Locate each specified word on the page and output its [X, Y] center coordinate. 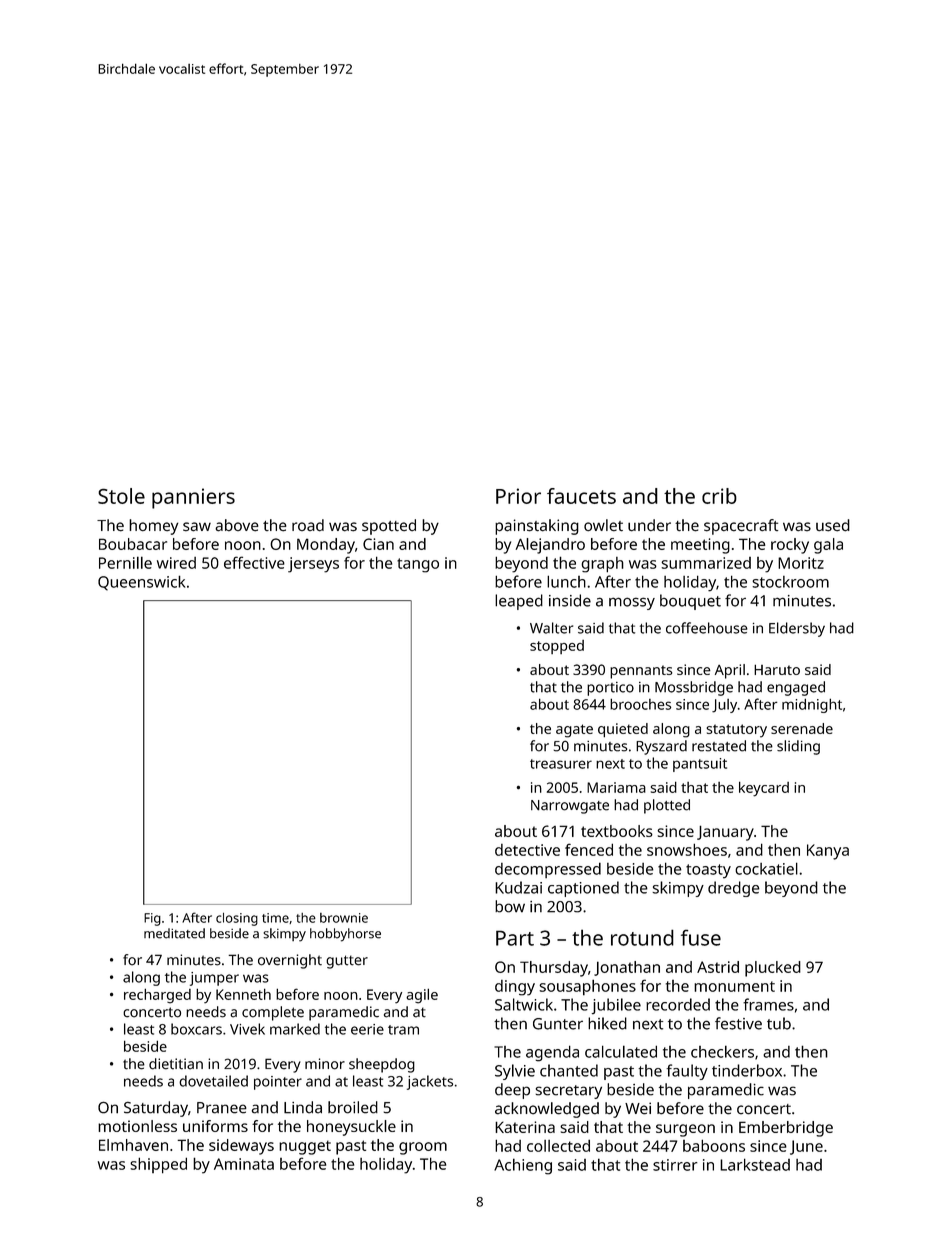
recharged [157, 996]
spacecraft [741, 527]
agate [574, 731]
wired [176, 563]
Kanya [828, 852]
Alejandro [550, 546]
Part [515, 938]
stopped [557, 647]
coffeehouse [707, 628]
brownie [344, 918]
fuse [701, 938]
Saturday [156, 1109]
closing [237, 919]
